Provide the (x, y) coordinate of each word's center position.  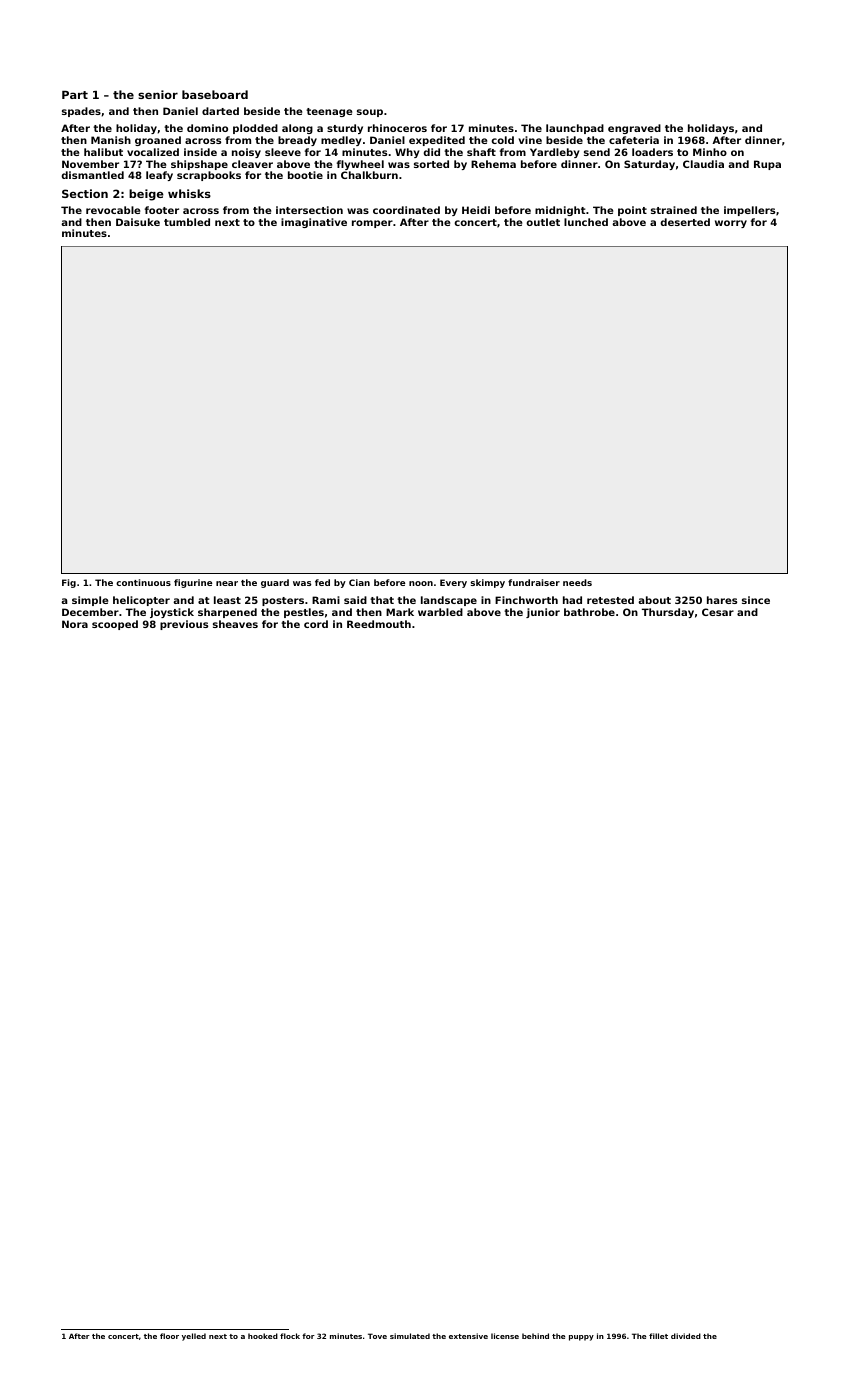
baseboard (215, 94)
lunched (586, 222)
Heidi (476, 210)
